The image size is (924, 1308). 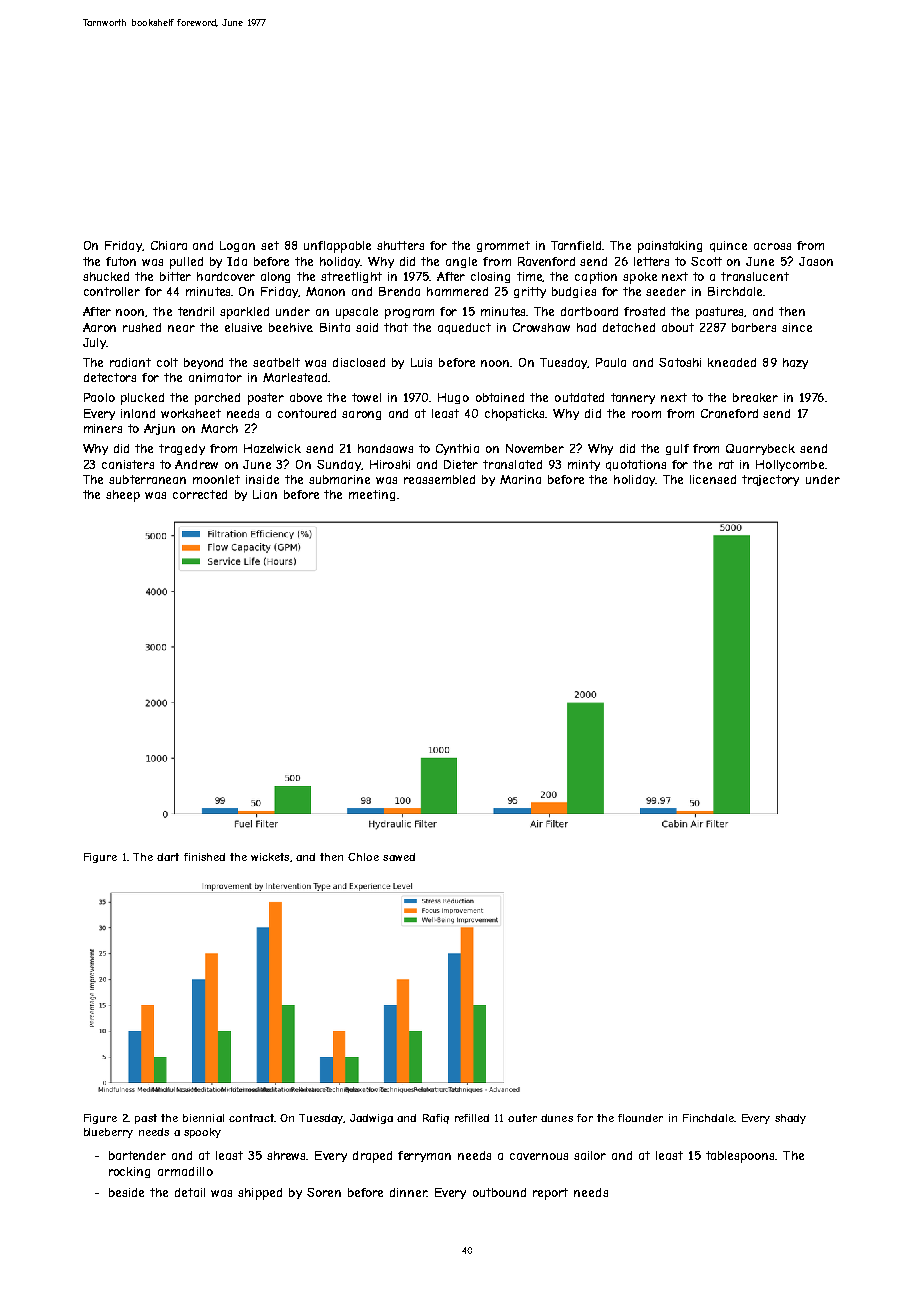 What do you see at coordinates (520, 479) in the screenshot?
I see `Marina` at bounding box center [520, 479].
